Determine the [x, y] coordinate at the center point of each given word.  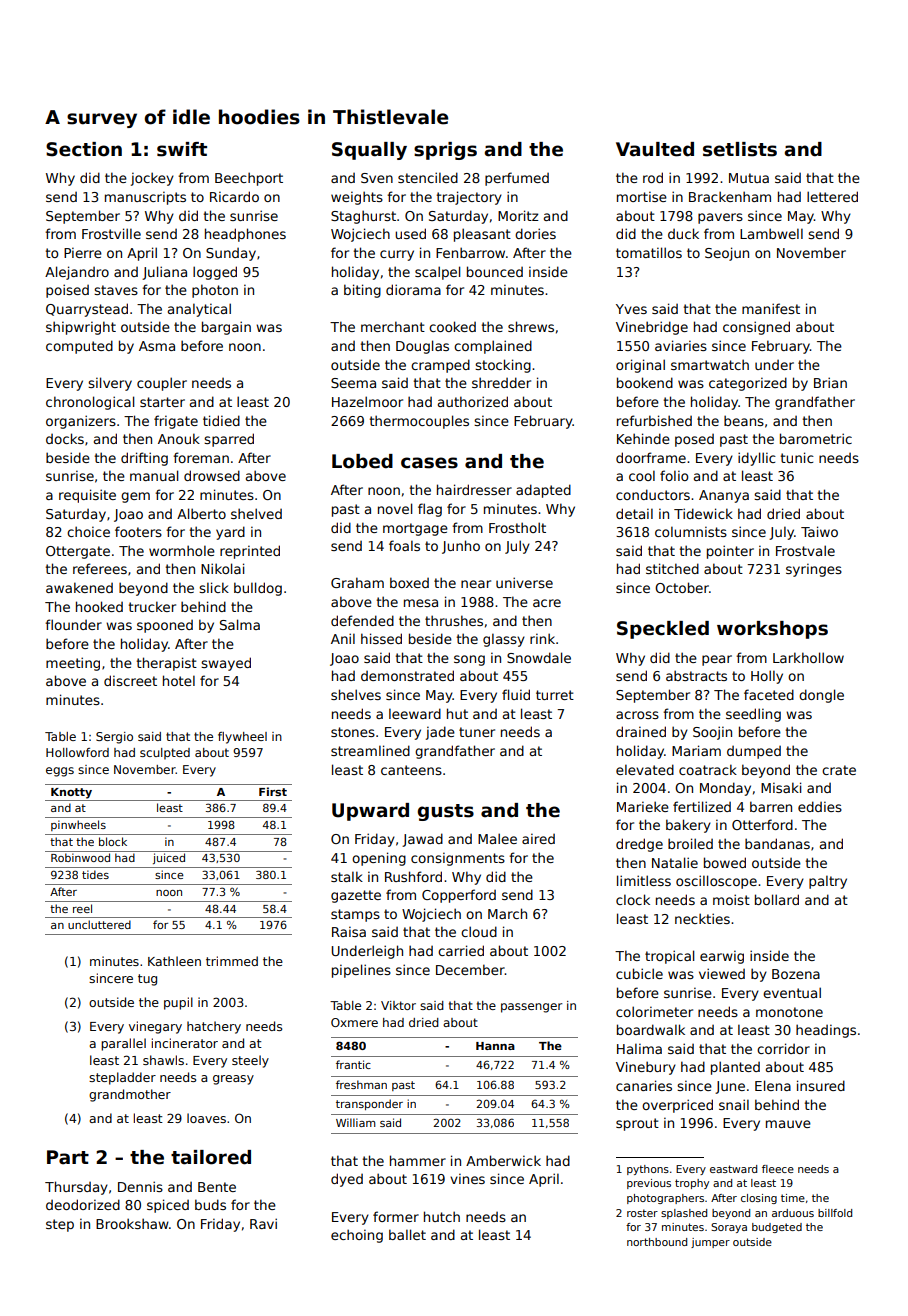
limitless [644, 880]
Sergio [114, 738]
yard [230, 533]
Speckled [663, 630]
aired [538, 838]
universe [524, 582]
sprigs [445, 151]
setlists [740, 149]
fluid [516, 694]
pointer [730, 552]
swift [182, 149]
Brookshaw [132, 1223]
